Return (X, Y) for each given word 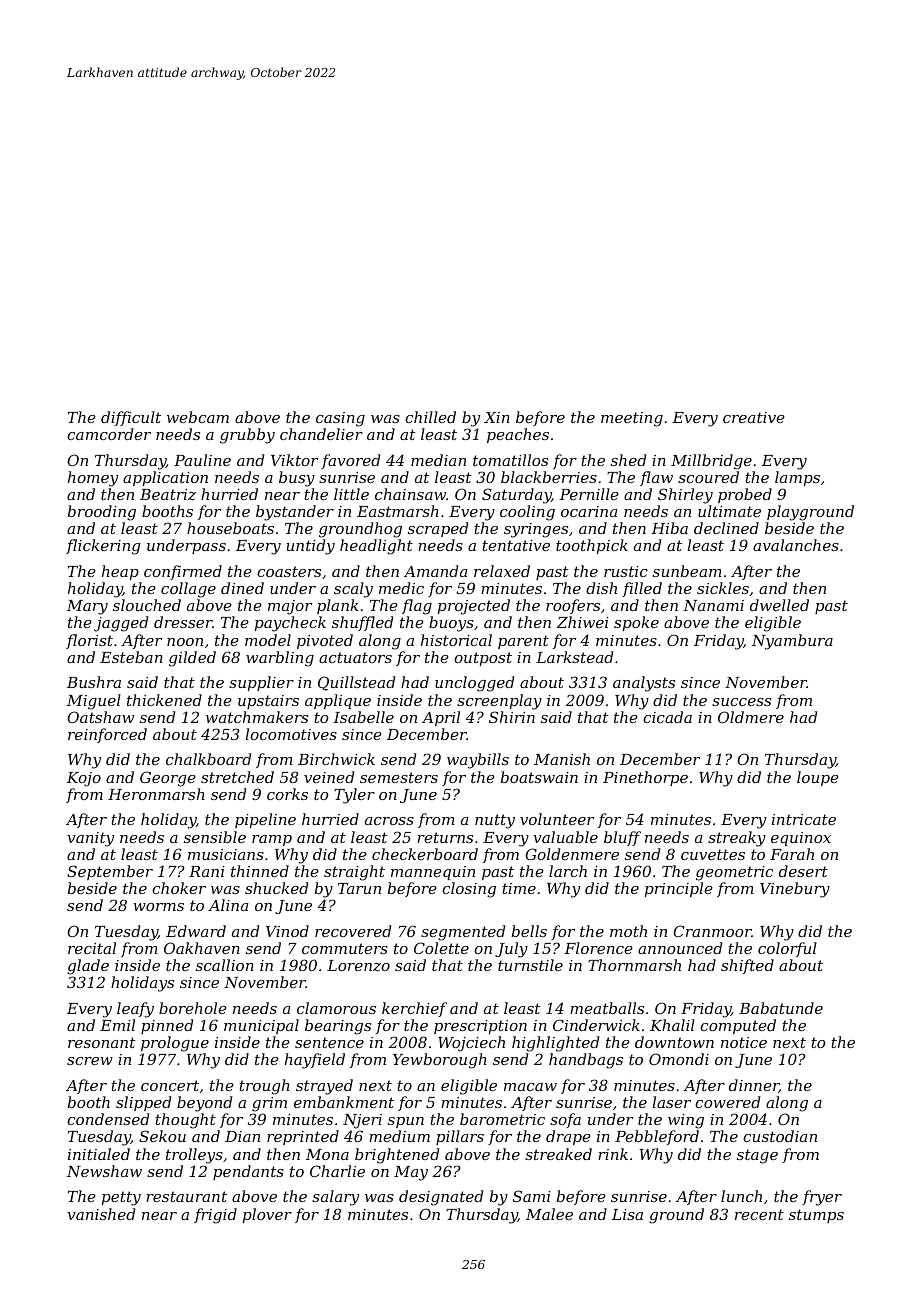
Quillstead (356, 683)
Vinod (287, 931)
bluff (622, 838)
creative (754, 417)
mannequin (433, 873)
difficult (131, 418)
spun (406, 1122)
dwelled (779, 605)
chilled (430, 417)
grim (269, 1104)
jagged (121, 624)
